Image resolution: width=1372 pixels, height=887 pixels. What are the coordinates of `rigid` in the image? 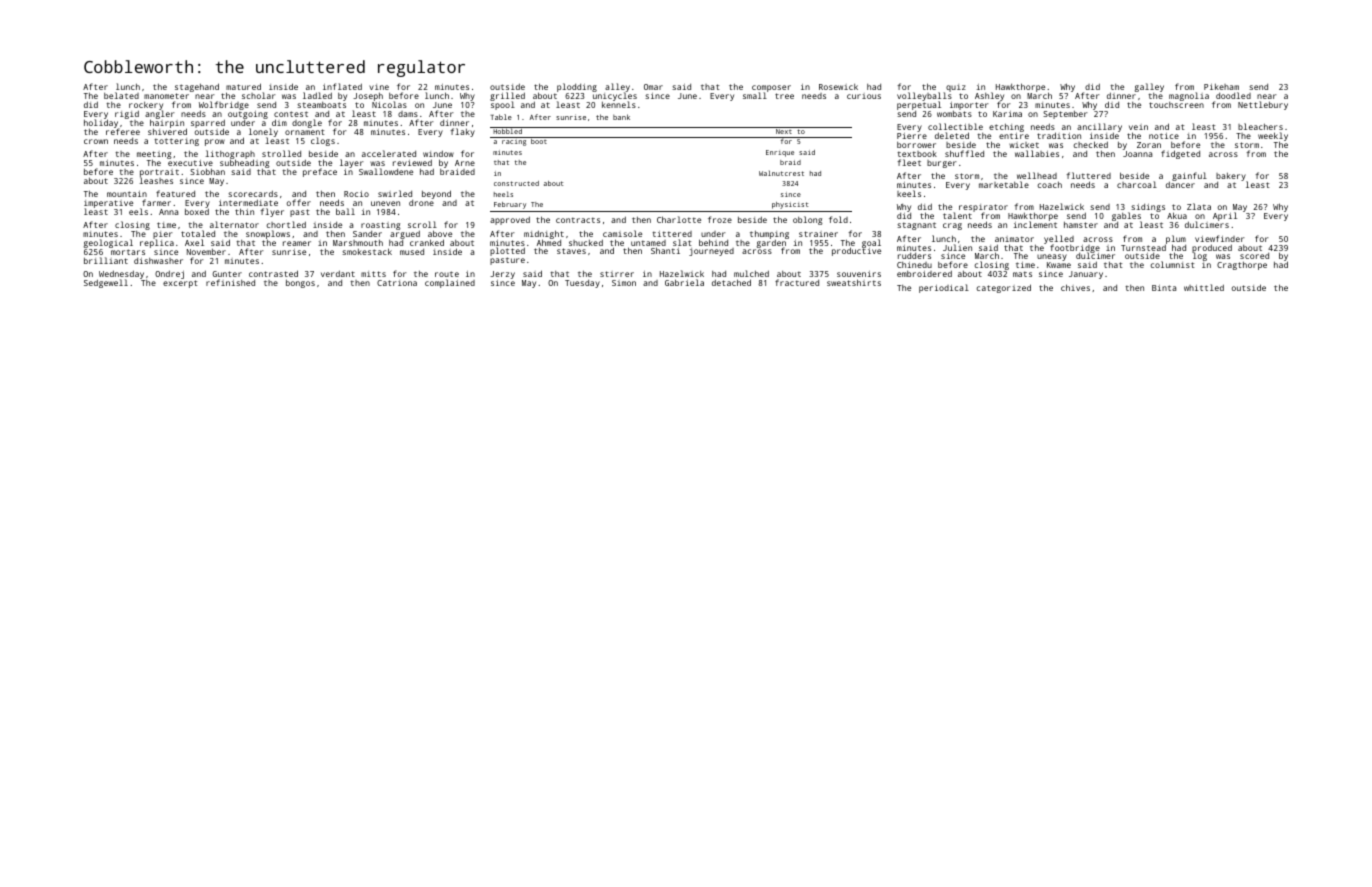 It's located at (127, 115).
